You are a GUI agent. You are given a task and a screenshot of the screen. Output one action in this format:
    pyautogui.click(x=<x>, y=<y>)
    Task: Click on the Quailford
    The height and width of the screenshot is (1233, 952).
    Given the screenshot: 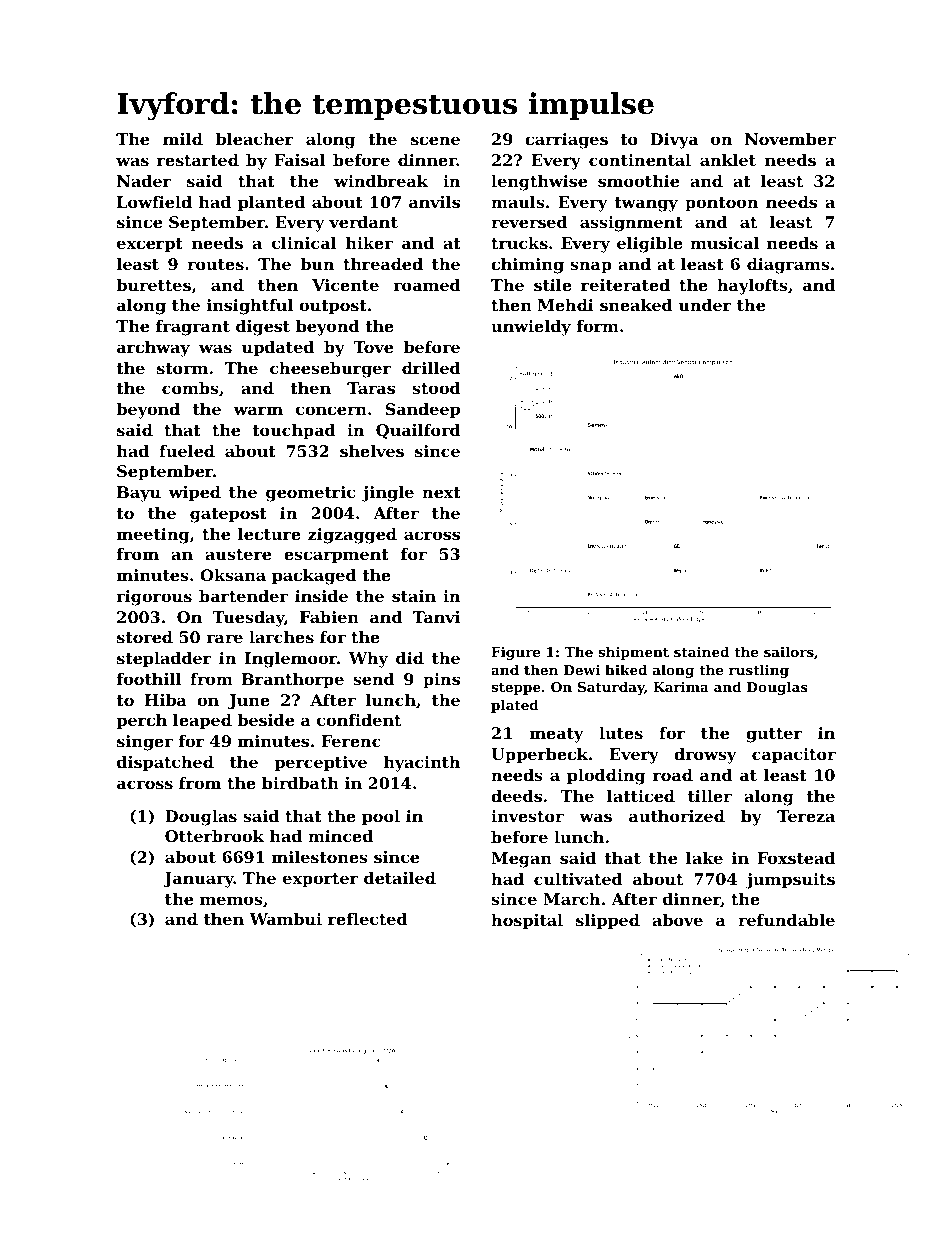 What is the action you would take?
    pyautogui.click(x=418, y=431)
